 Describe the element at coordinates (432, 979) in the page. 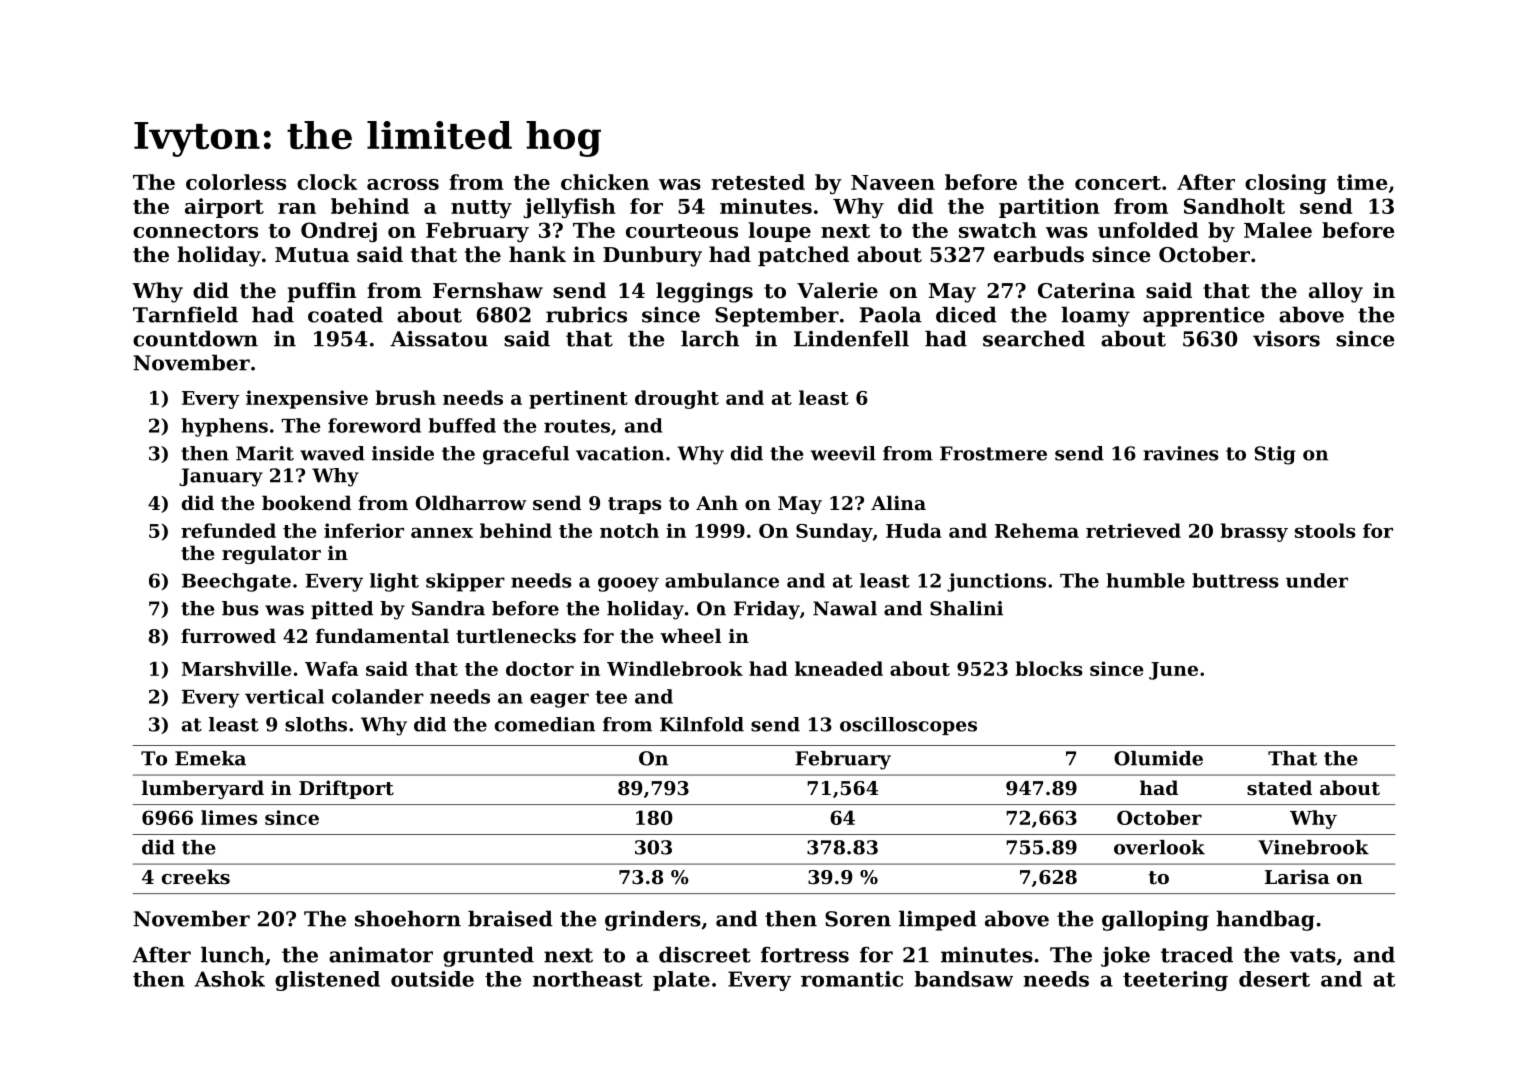

I see `outside` at that location.
